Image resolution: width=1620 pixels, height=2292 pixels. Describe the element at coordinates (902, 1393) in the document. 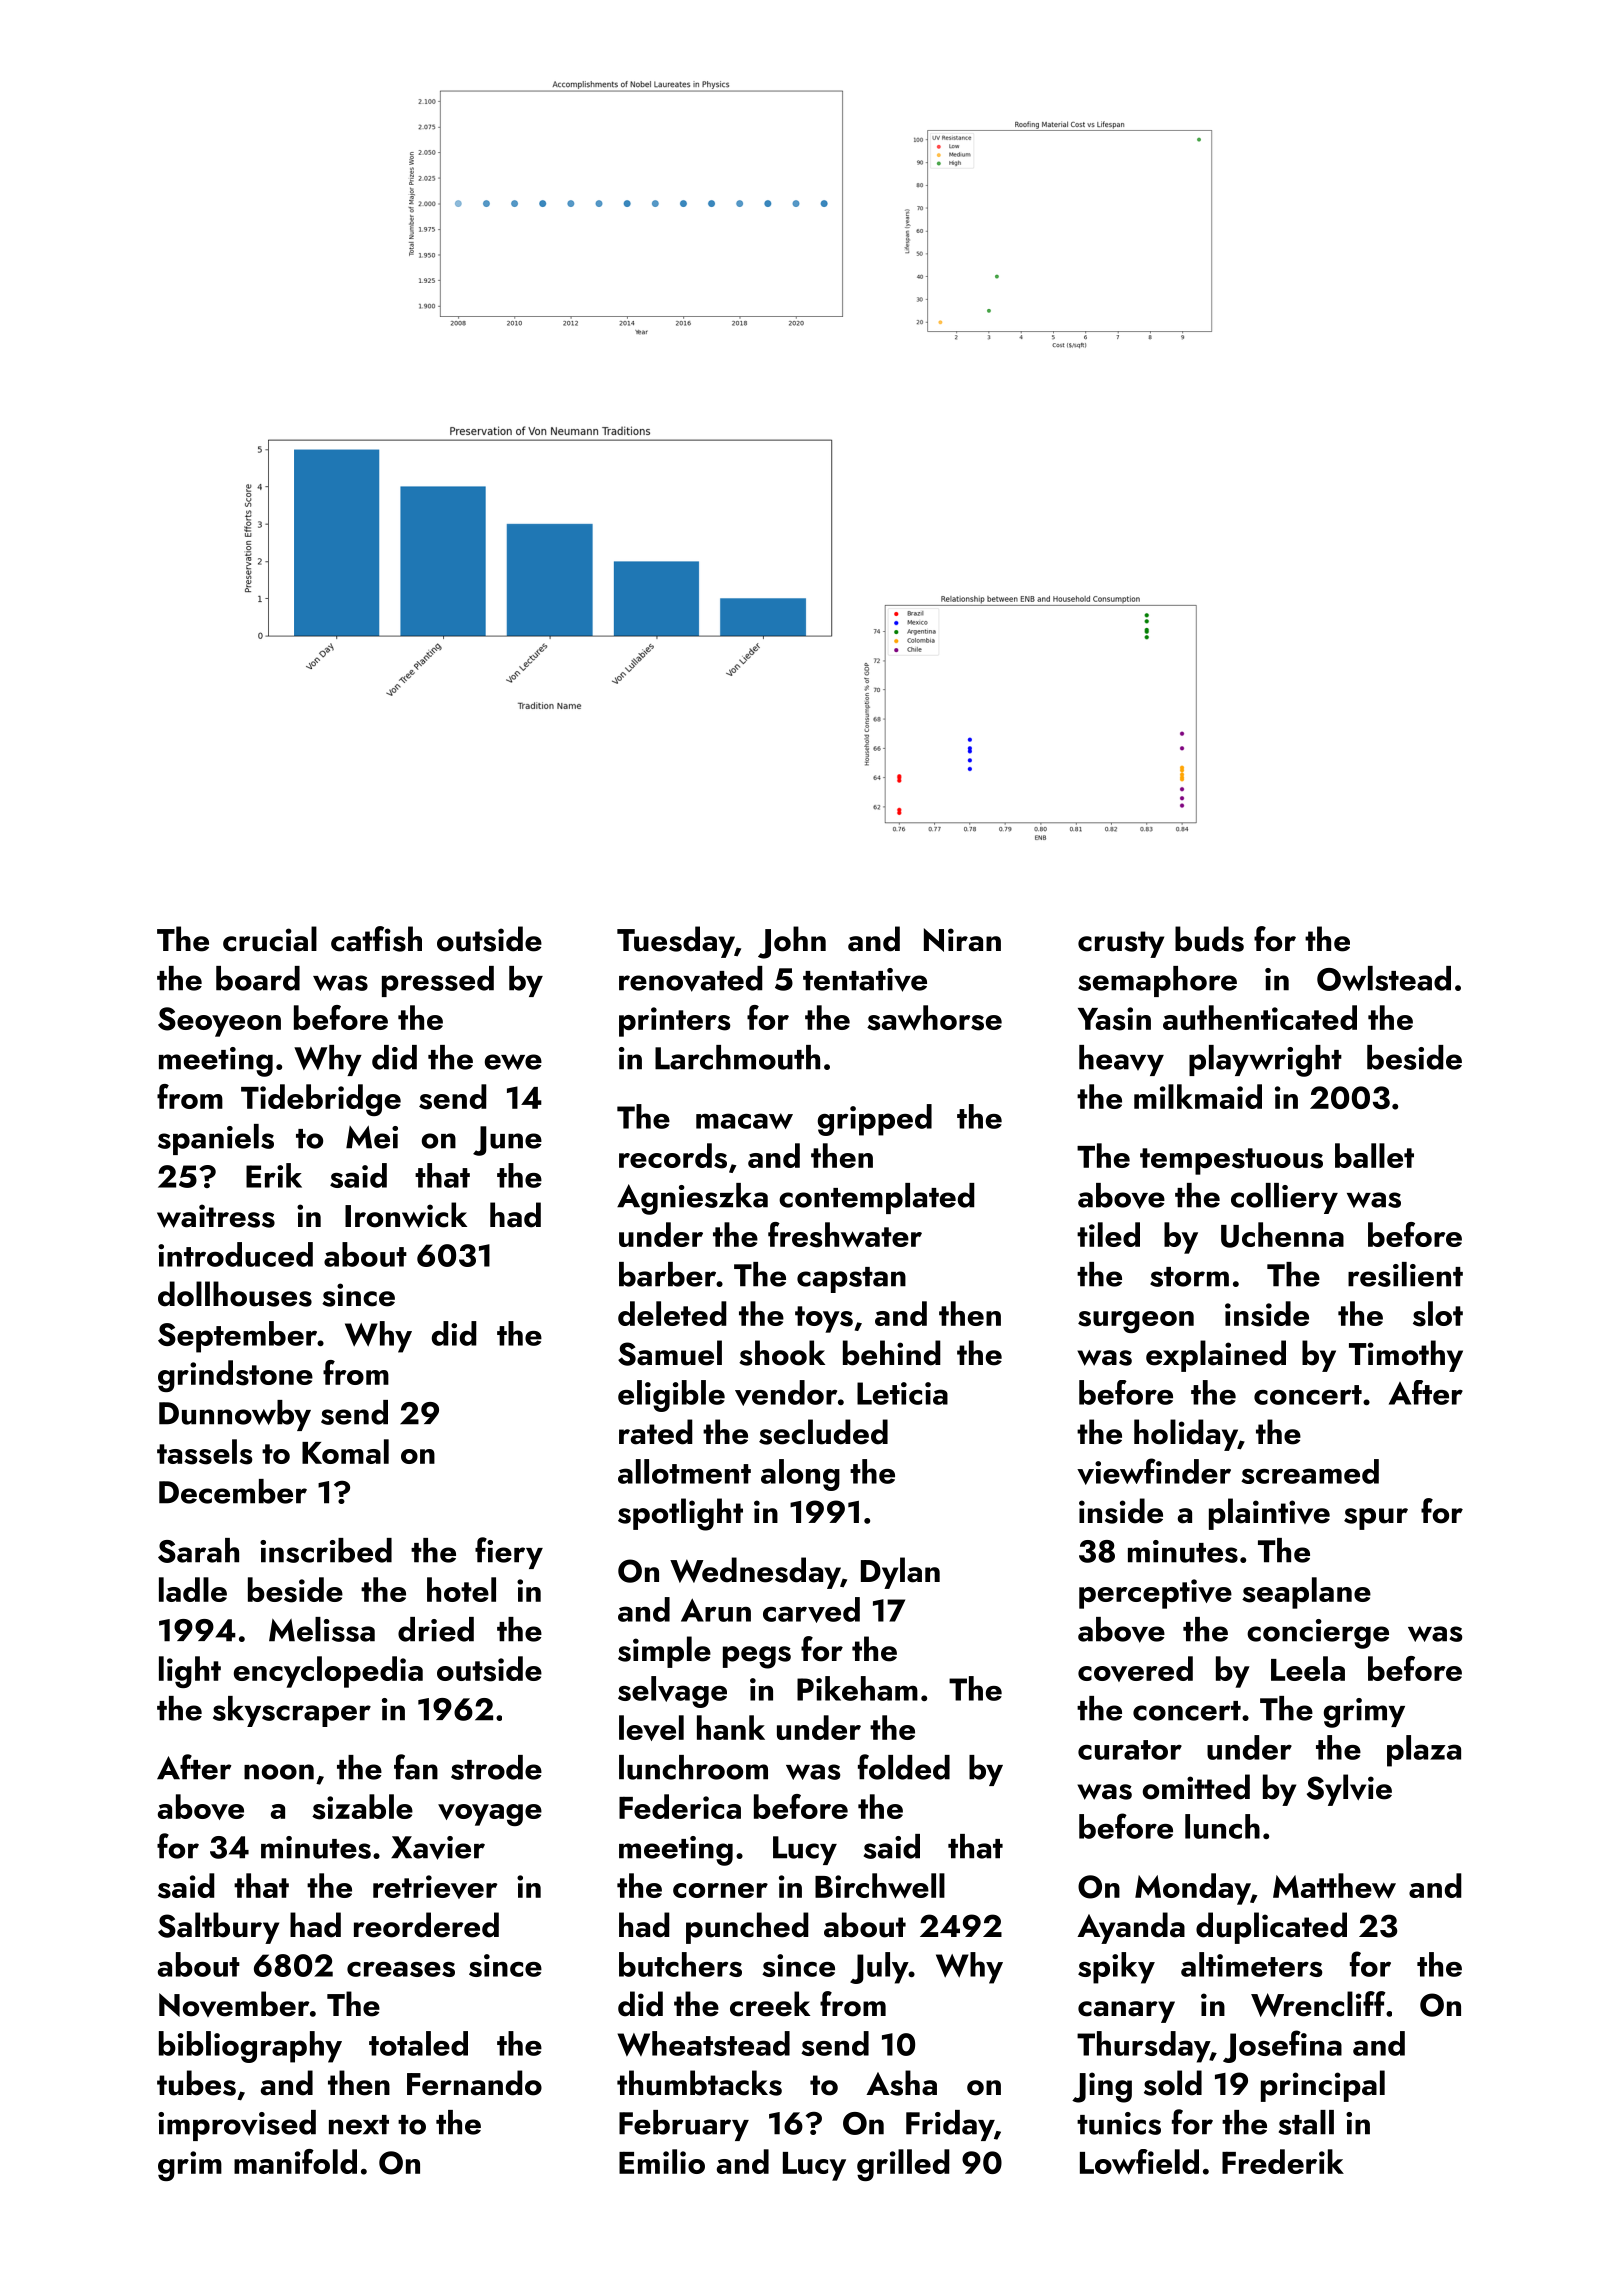

I see `Leticia` at that location.
